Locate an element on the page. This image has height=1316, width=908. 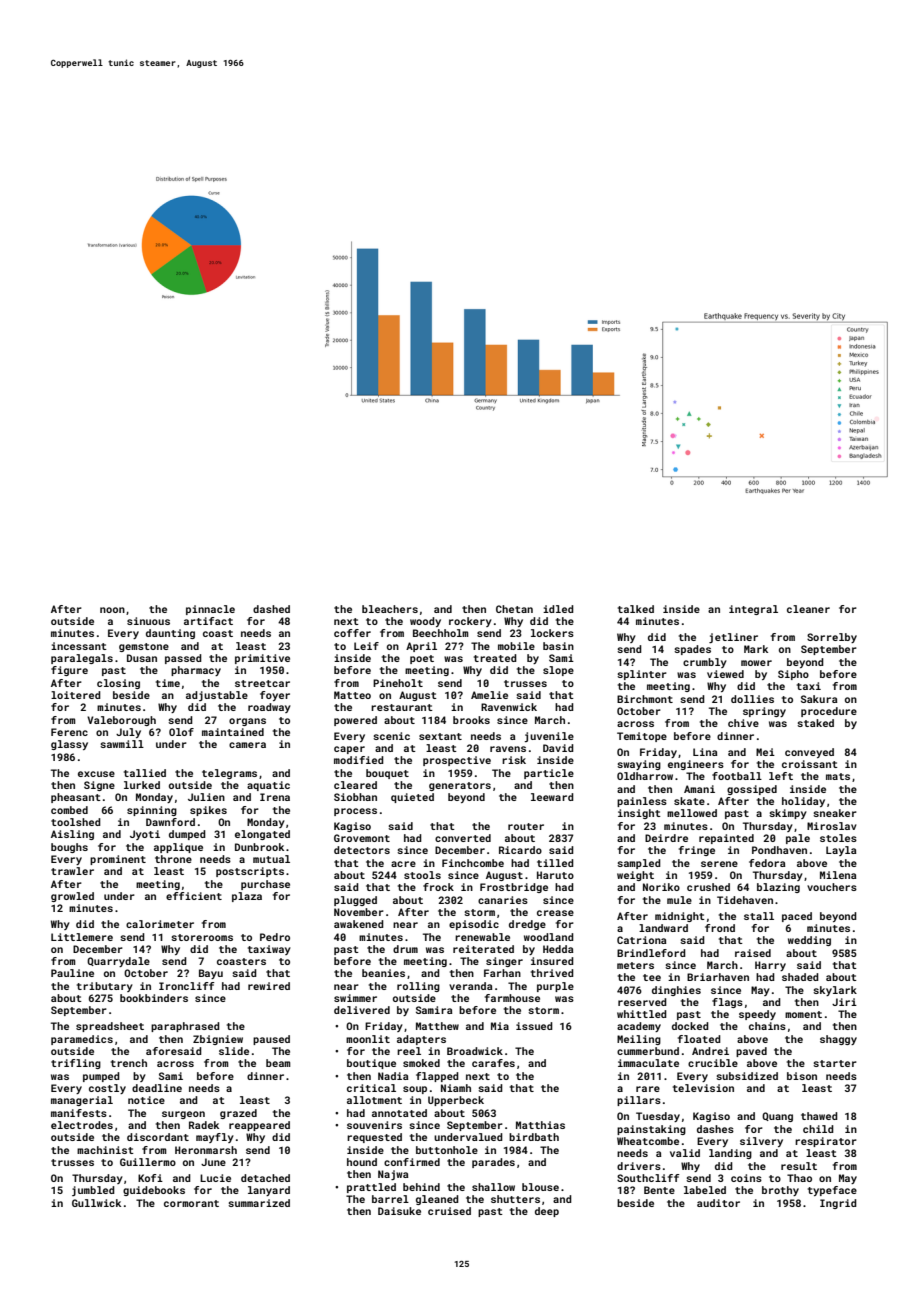
Ingrid is located at coordinates (838, 1204).
